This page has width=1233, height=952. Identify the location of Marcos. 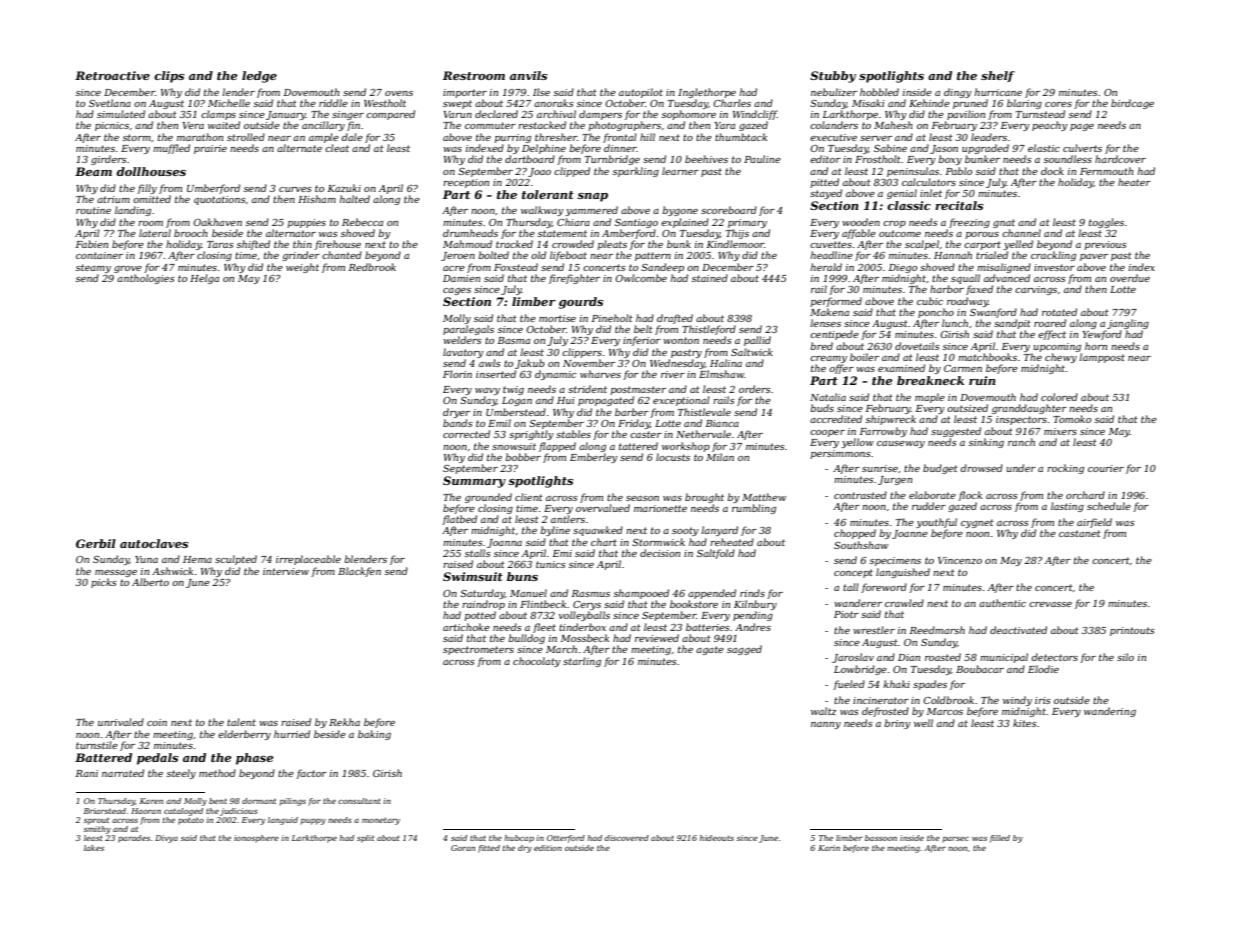
(945, 711).
